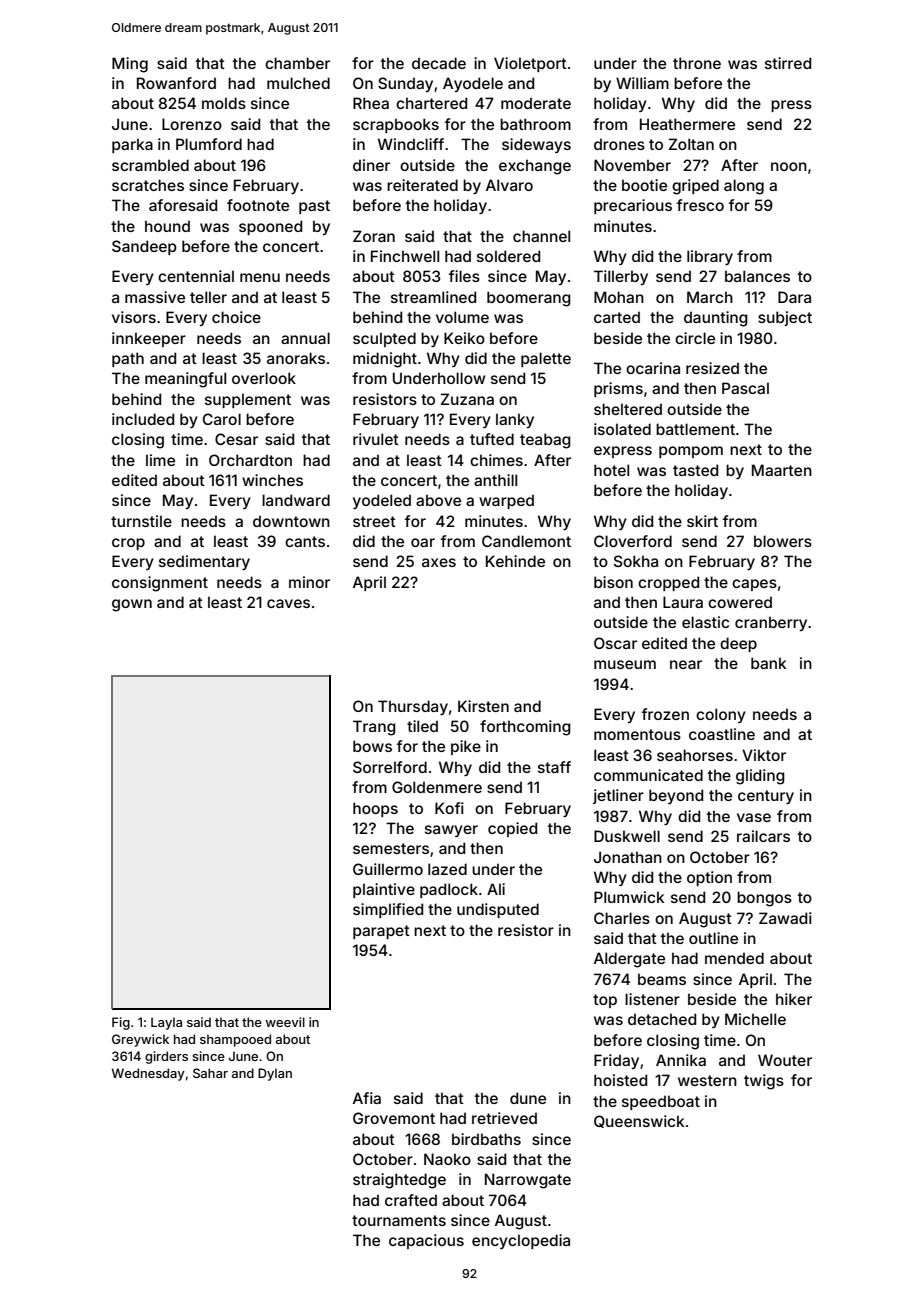 The height and width of the image is (1308, 924). Describe the element at coordinates (789, 166) in the image. I see `noon` at that location.
